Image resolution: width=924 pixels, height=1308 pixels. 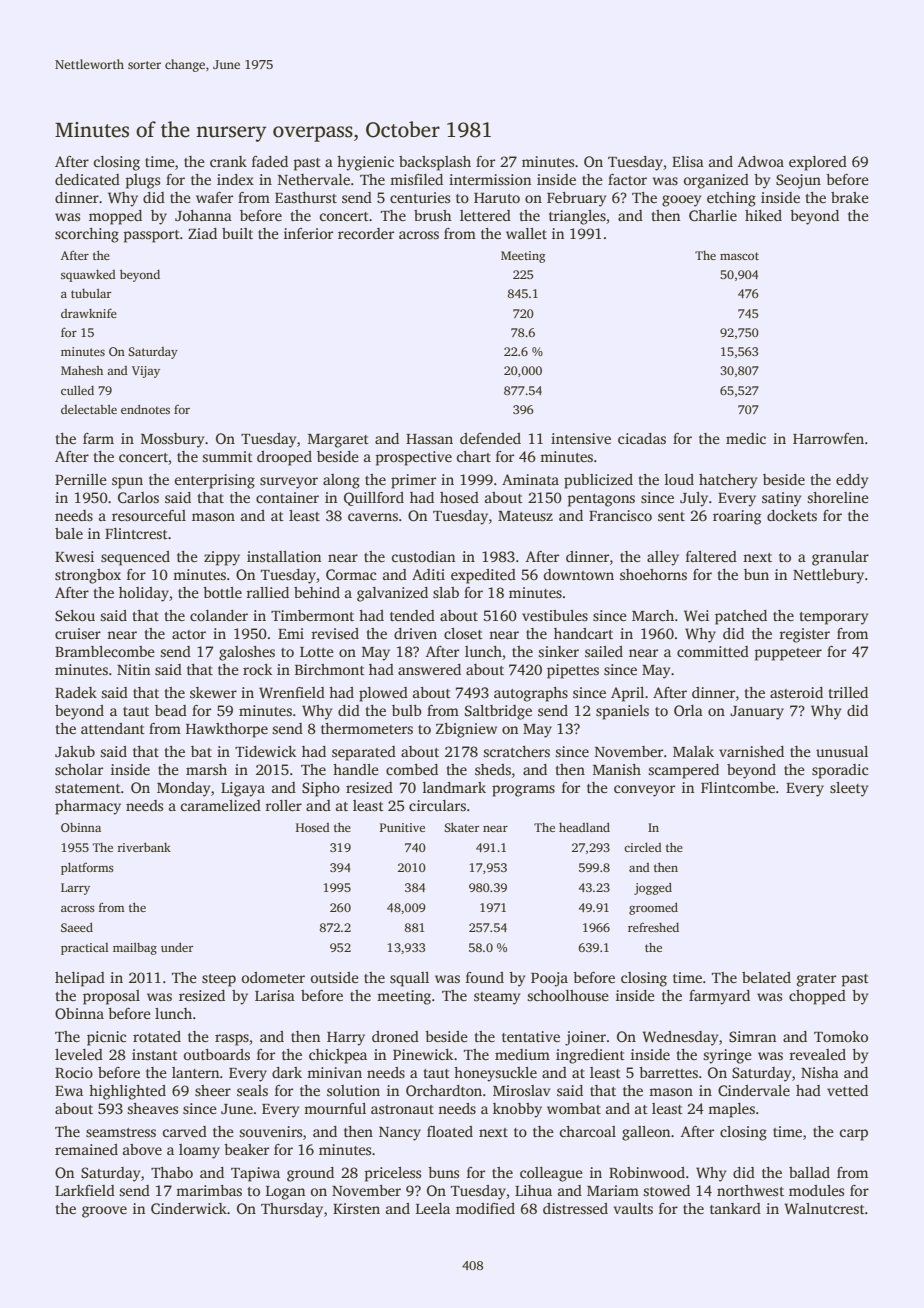 I want to click on caverns, so click(x=373, y=517).
